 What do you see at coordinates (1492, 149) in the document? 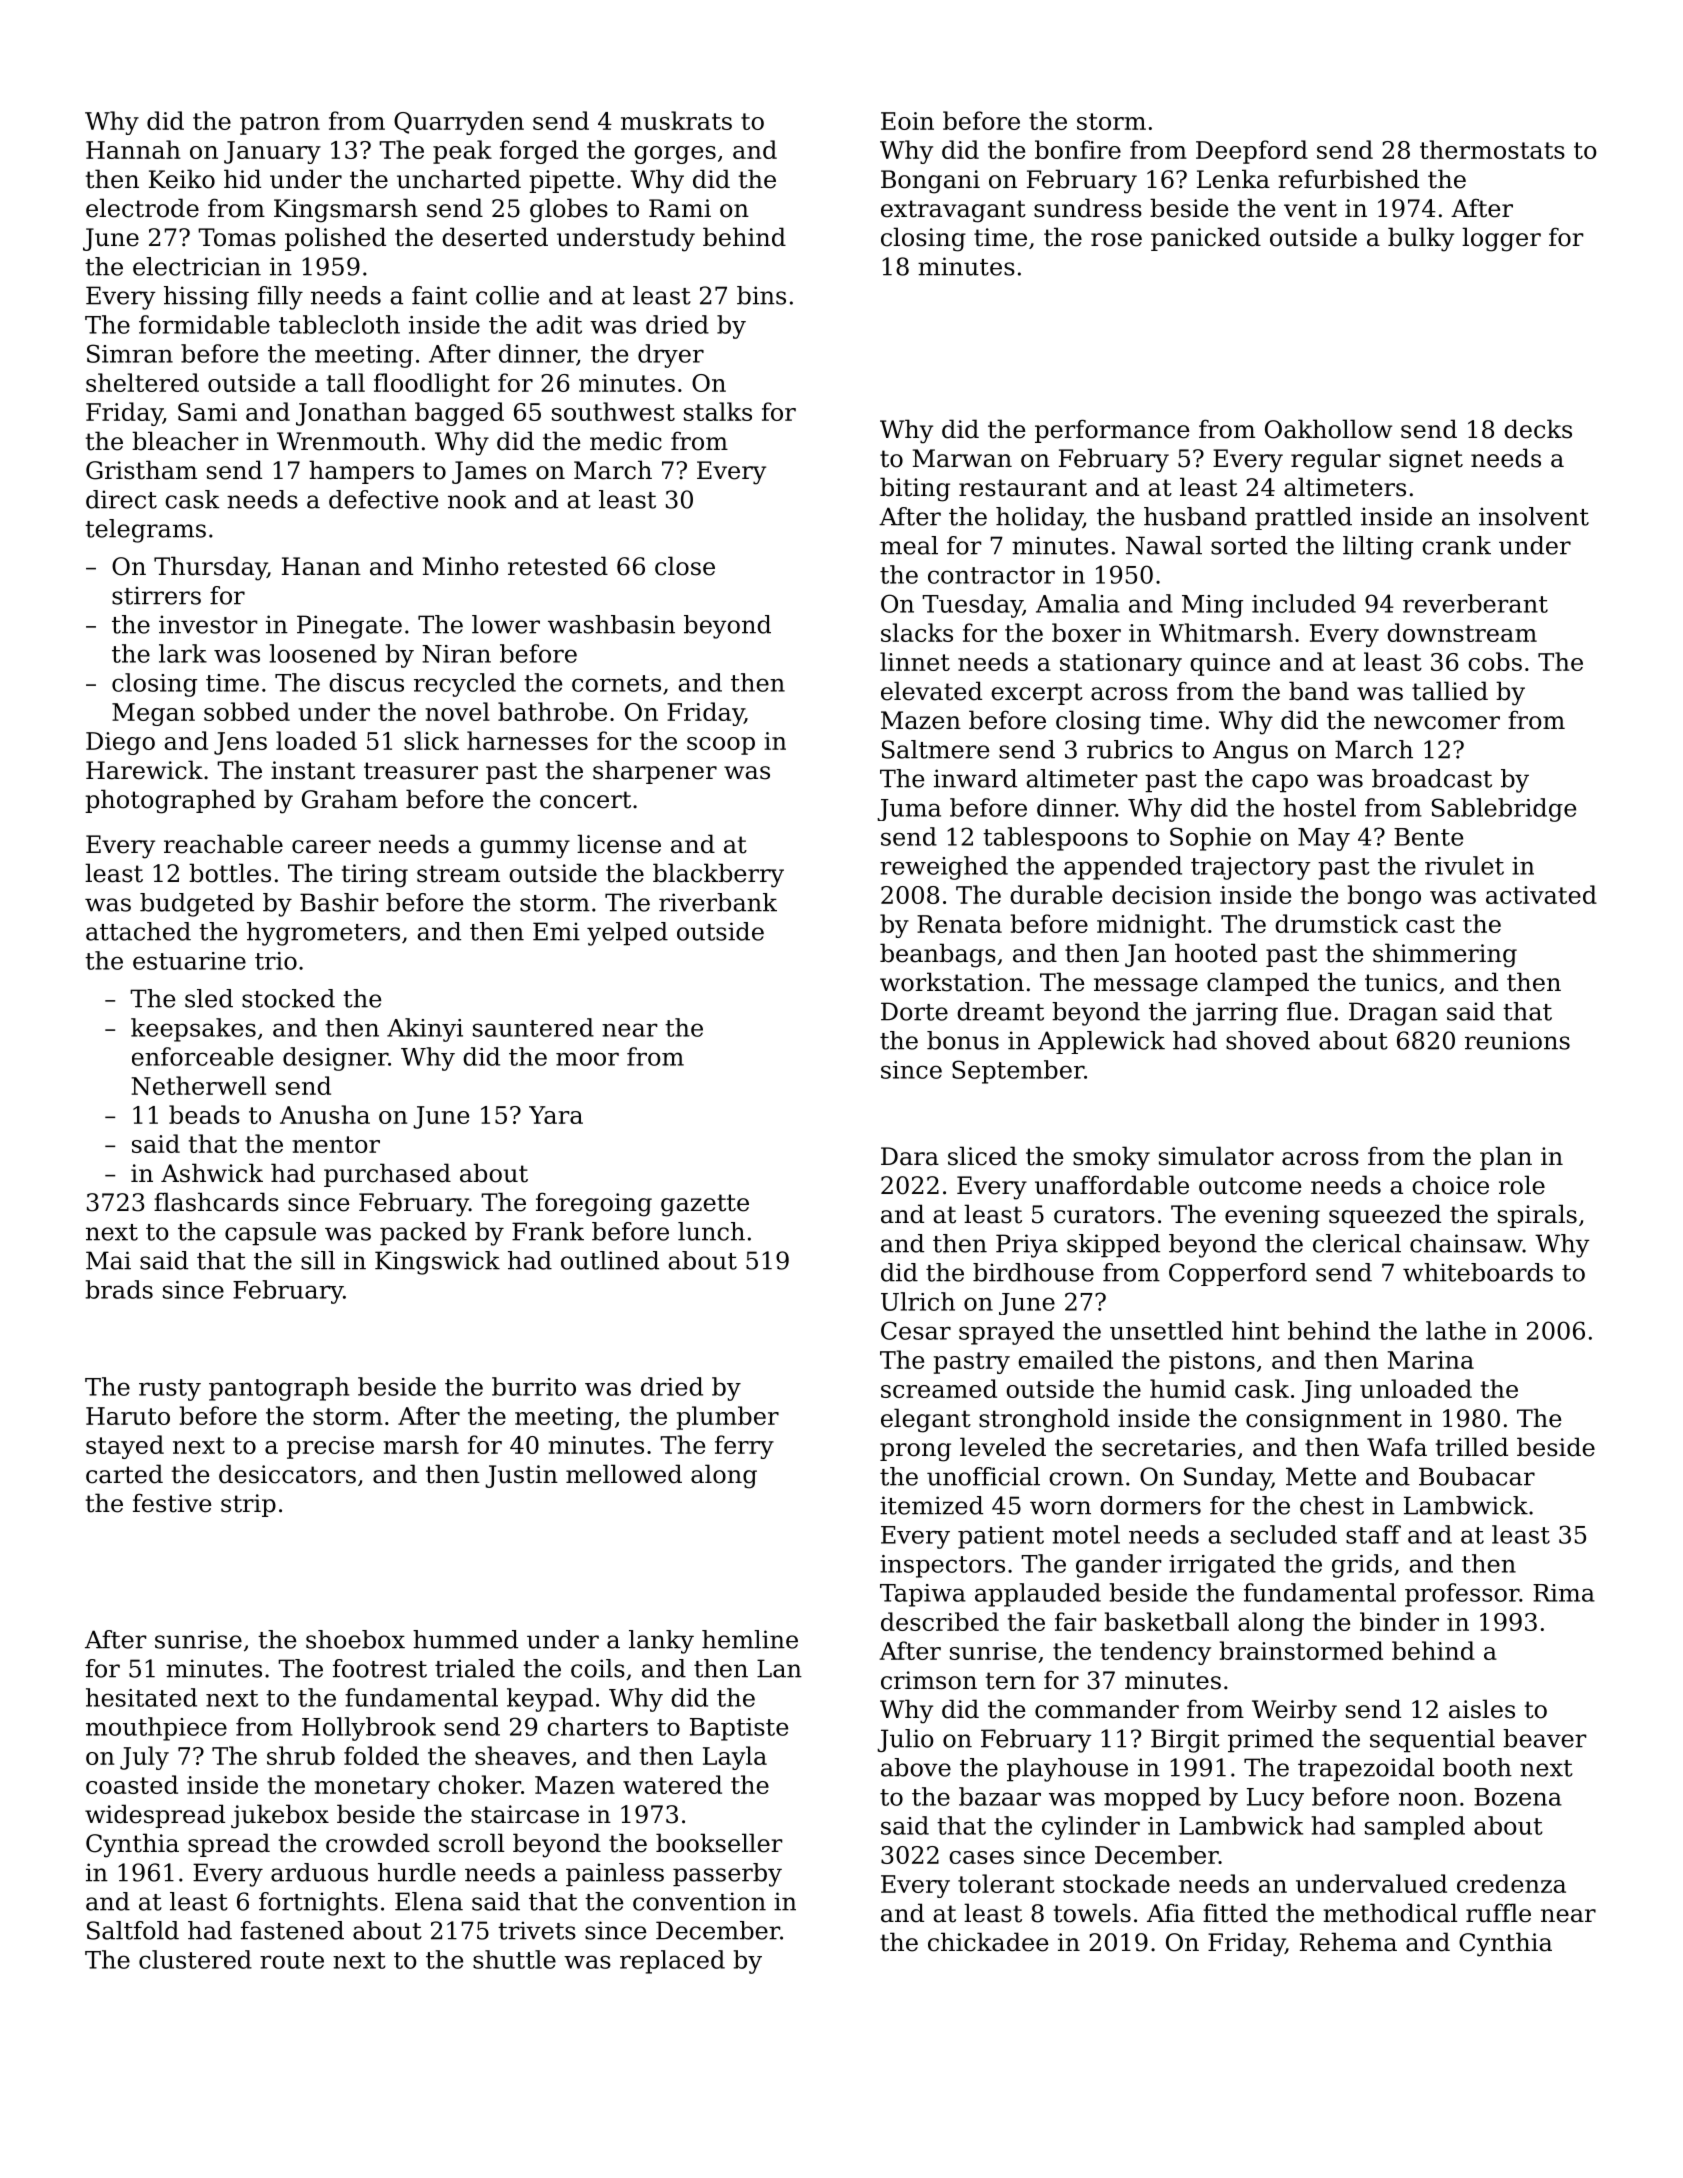
I see `thermostats` at bounding box center [1492, 149].
